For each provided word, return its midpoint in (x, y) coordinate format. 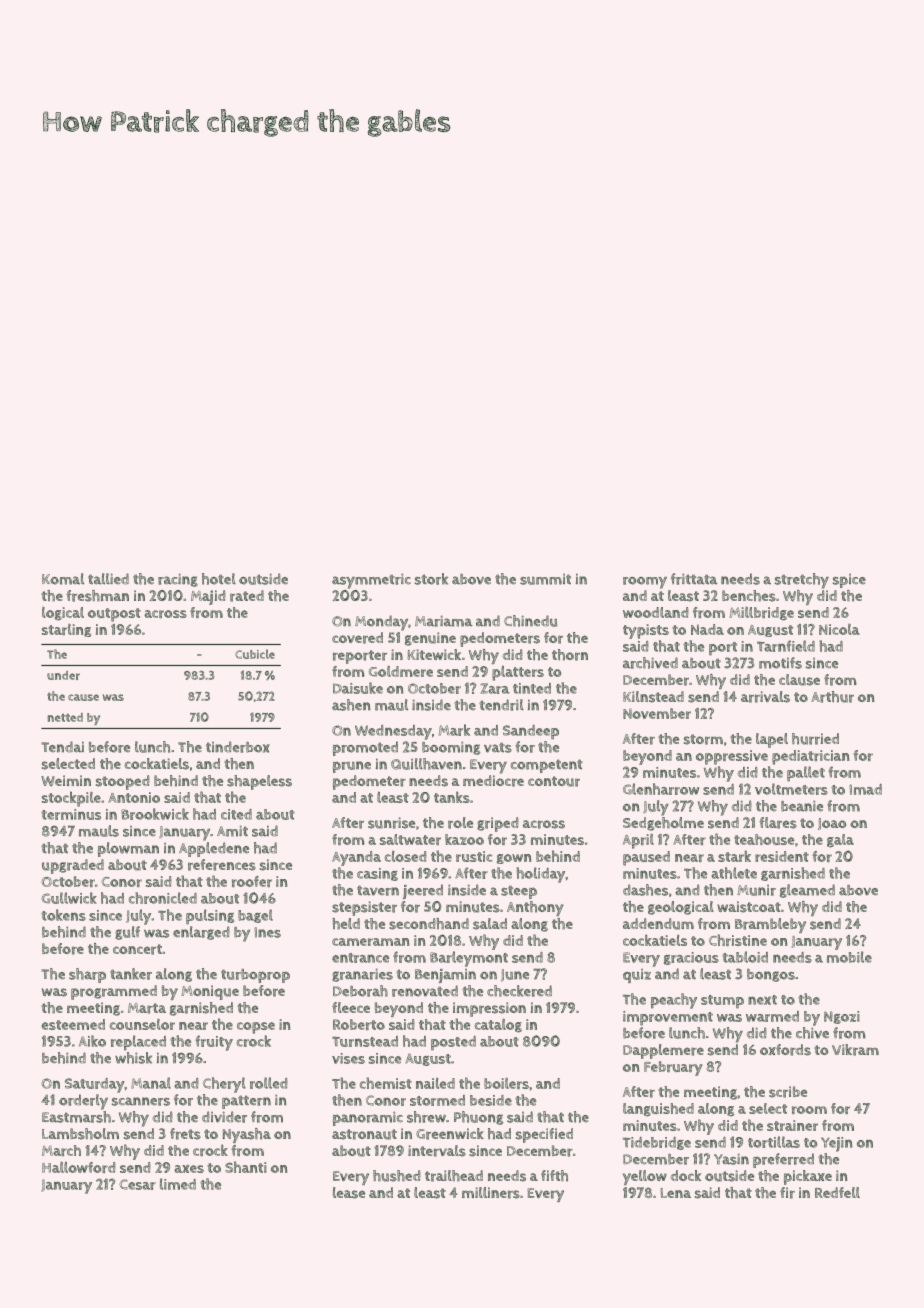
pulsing (210, 917)
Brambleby (770, 925)
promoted (365, 748)
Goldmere (400, 671)
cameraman (370, 942)
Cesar (137, 1184)
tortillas (774, 1142)
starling (66, 630)
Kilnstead (653, 697)
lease (349, 1193)
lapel (772, 740)
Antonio (134, 797)
